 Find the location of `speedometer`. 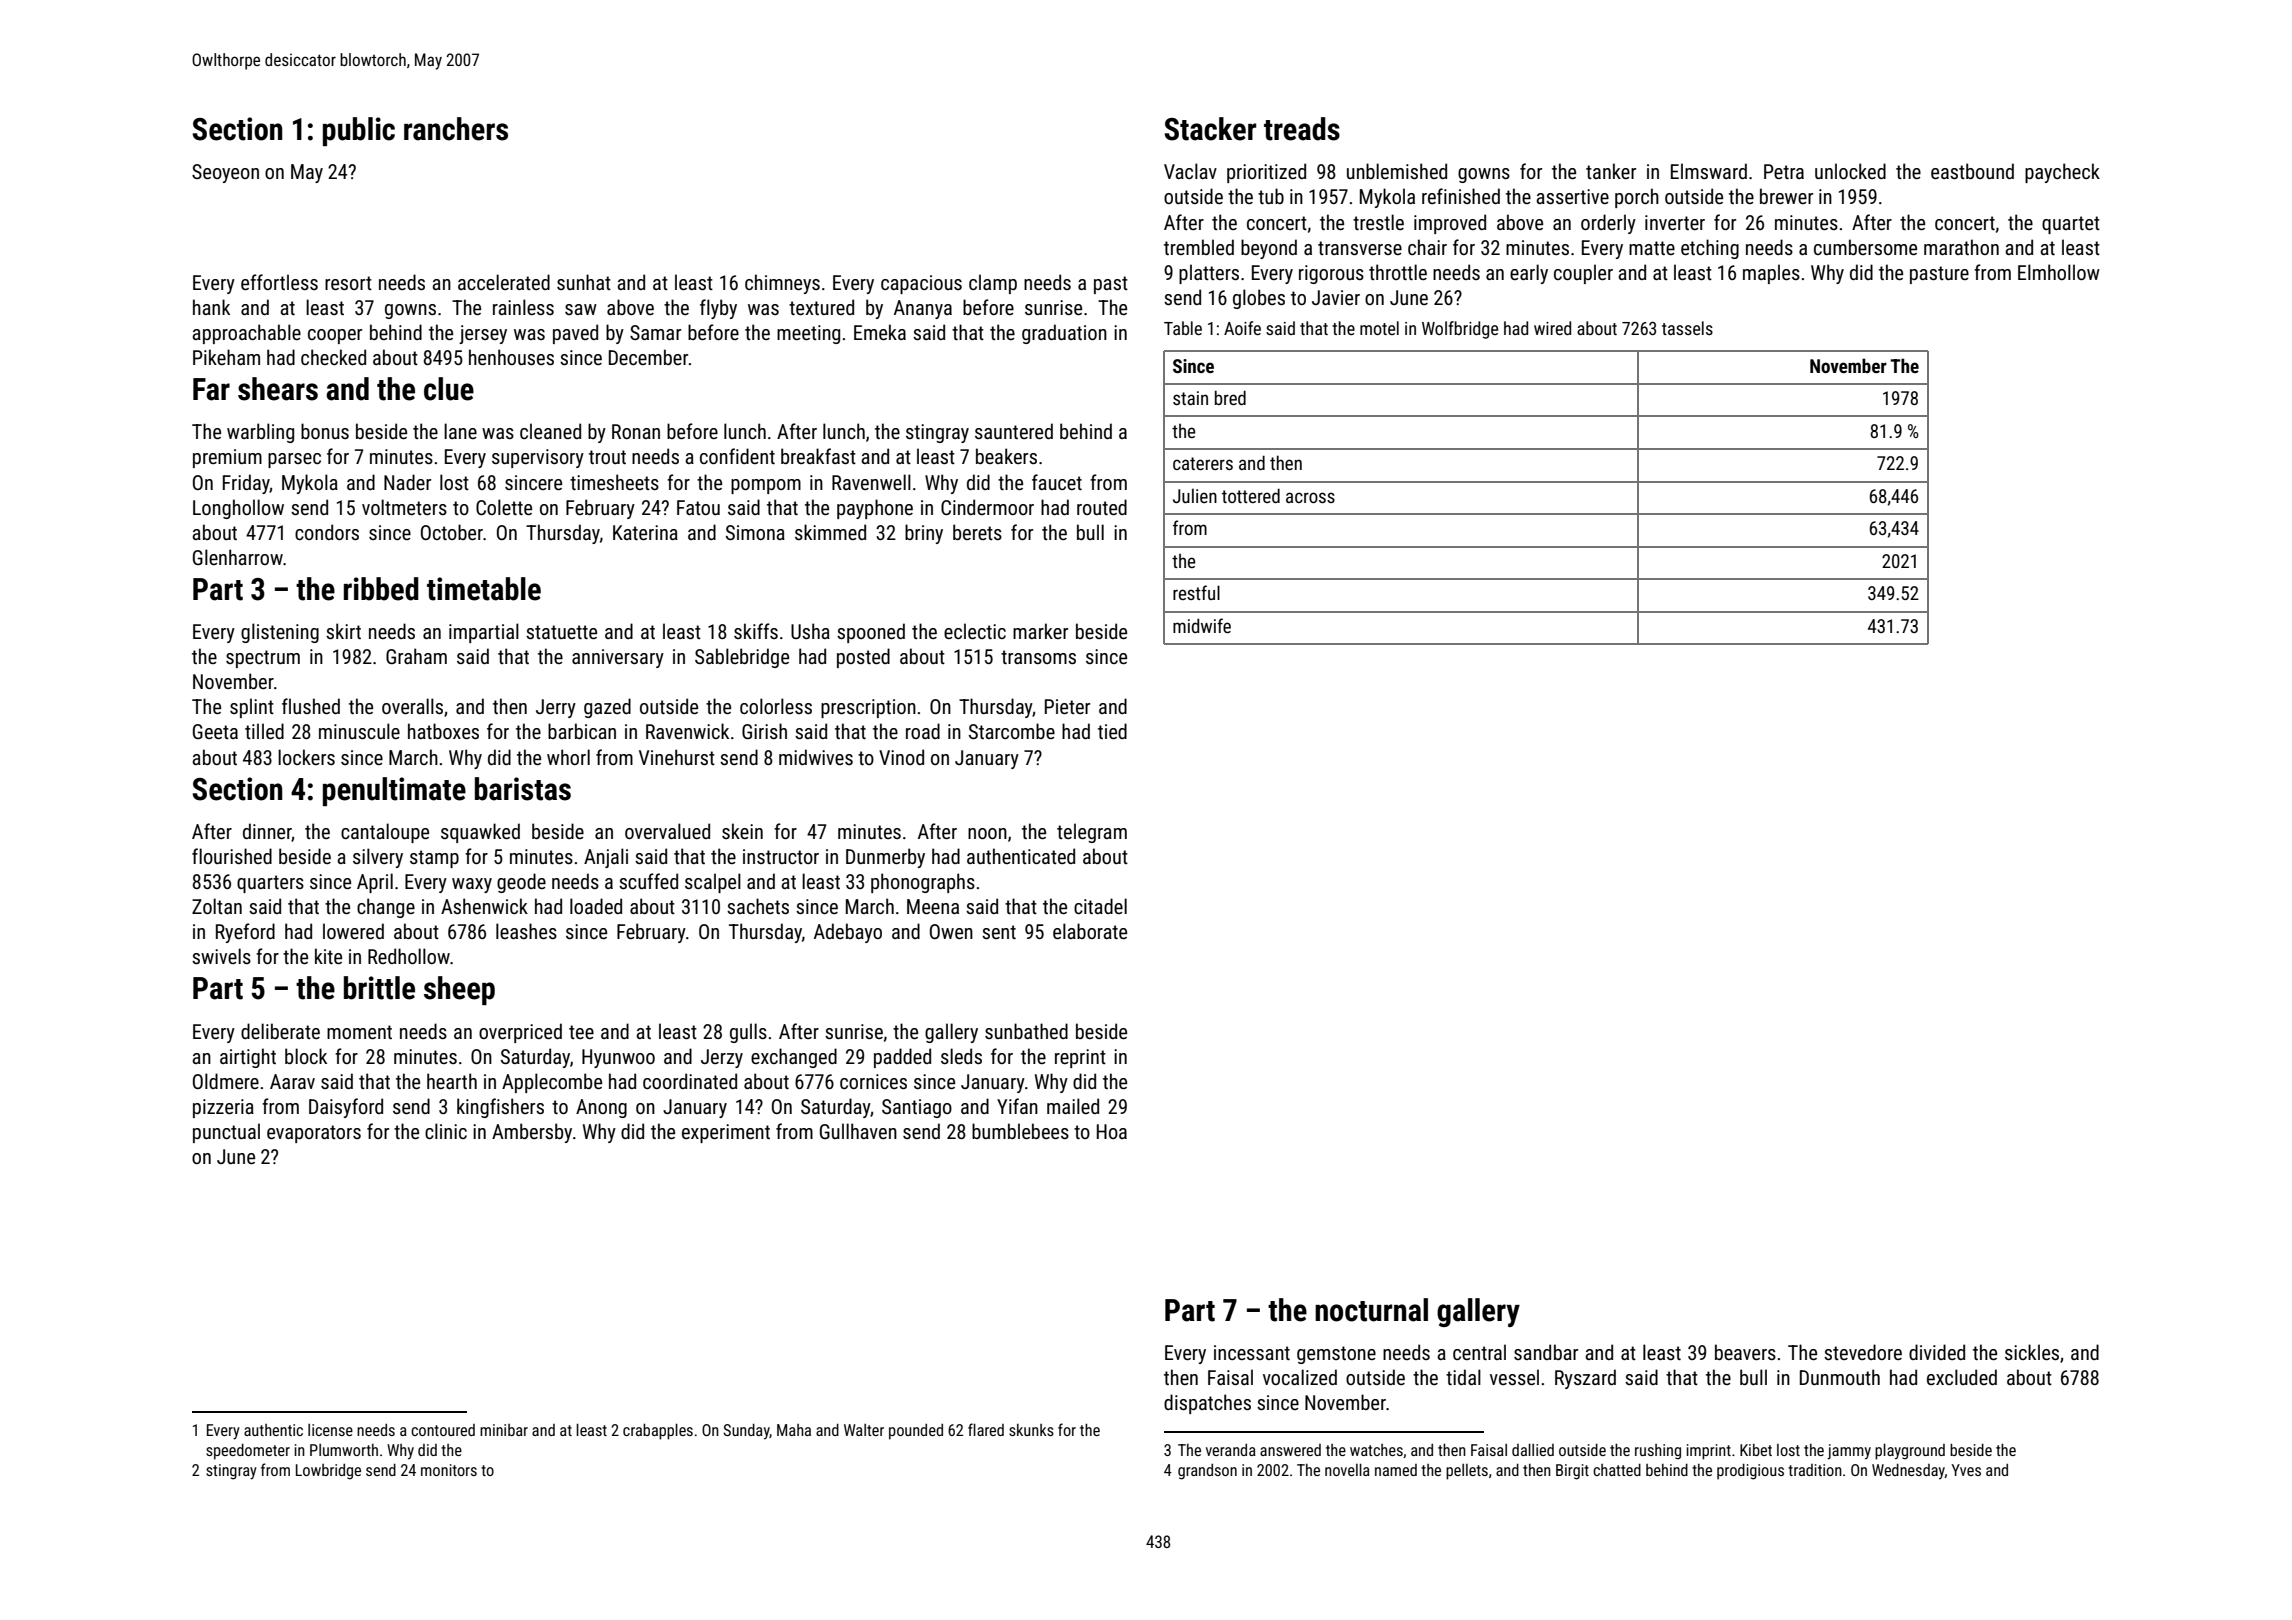

speedometer is located at coordinates (248, 1451).
